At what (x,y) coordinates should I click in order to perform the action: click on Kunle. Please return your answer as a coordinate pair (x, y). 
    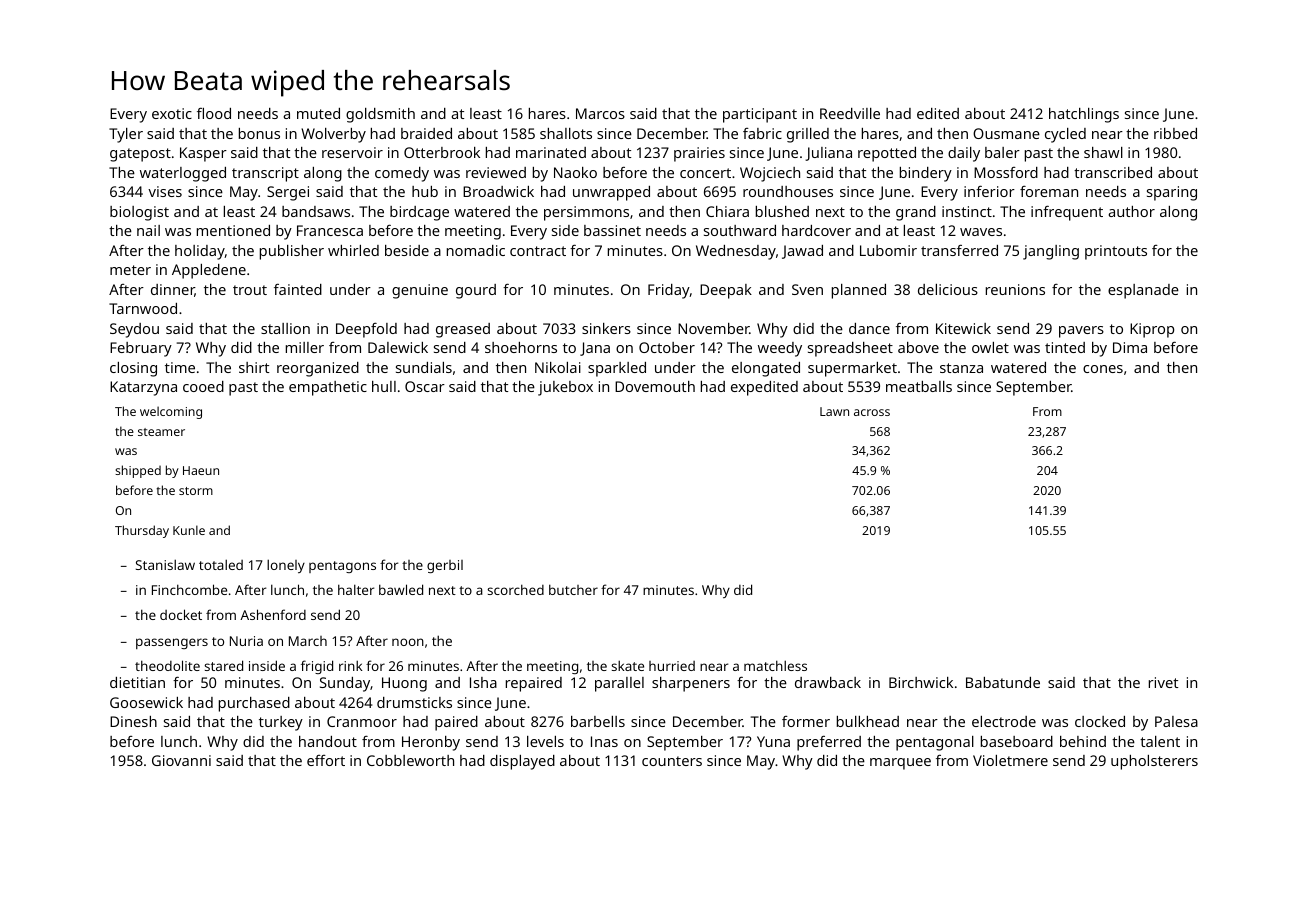
    Looking at the image, I should click on (189, 530).
